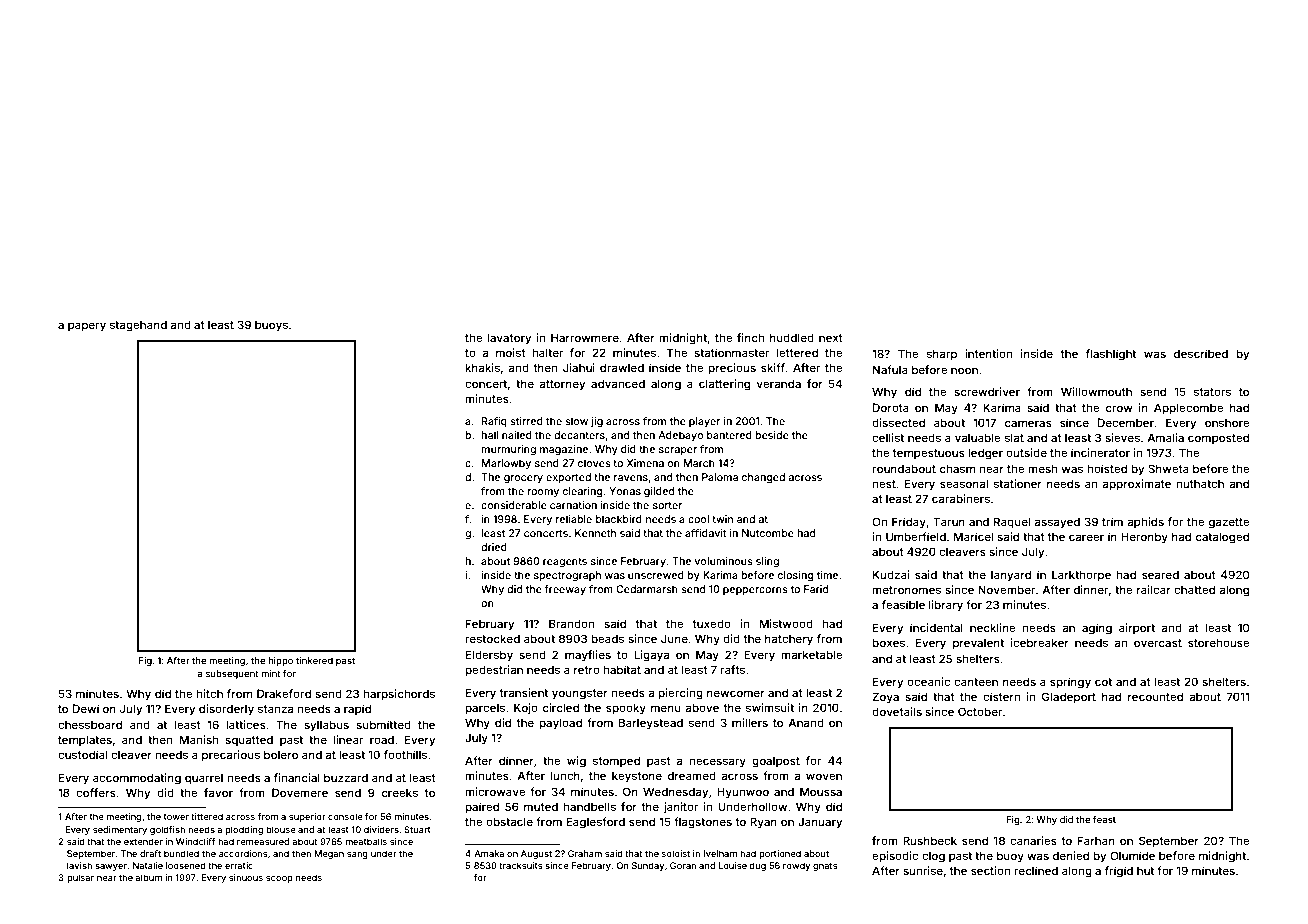 The width and height of the screenshot is (1308, 924). Describe the element at coordinates (1006, 589) in the screenshot. I see `November` at that location.
